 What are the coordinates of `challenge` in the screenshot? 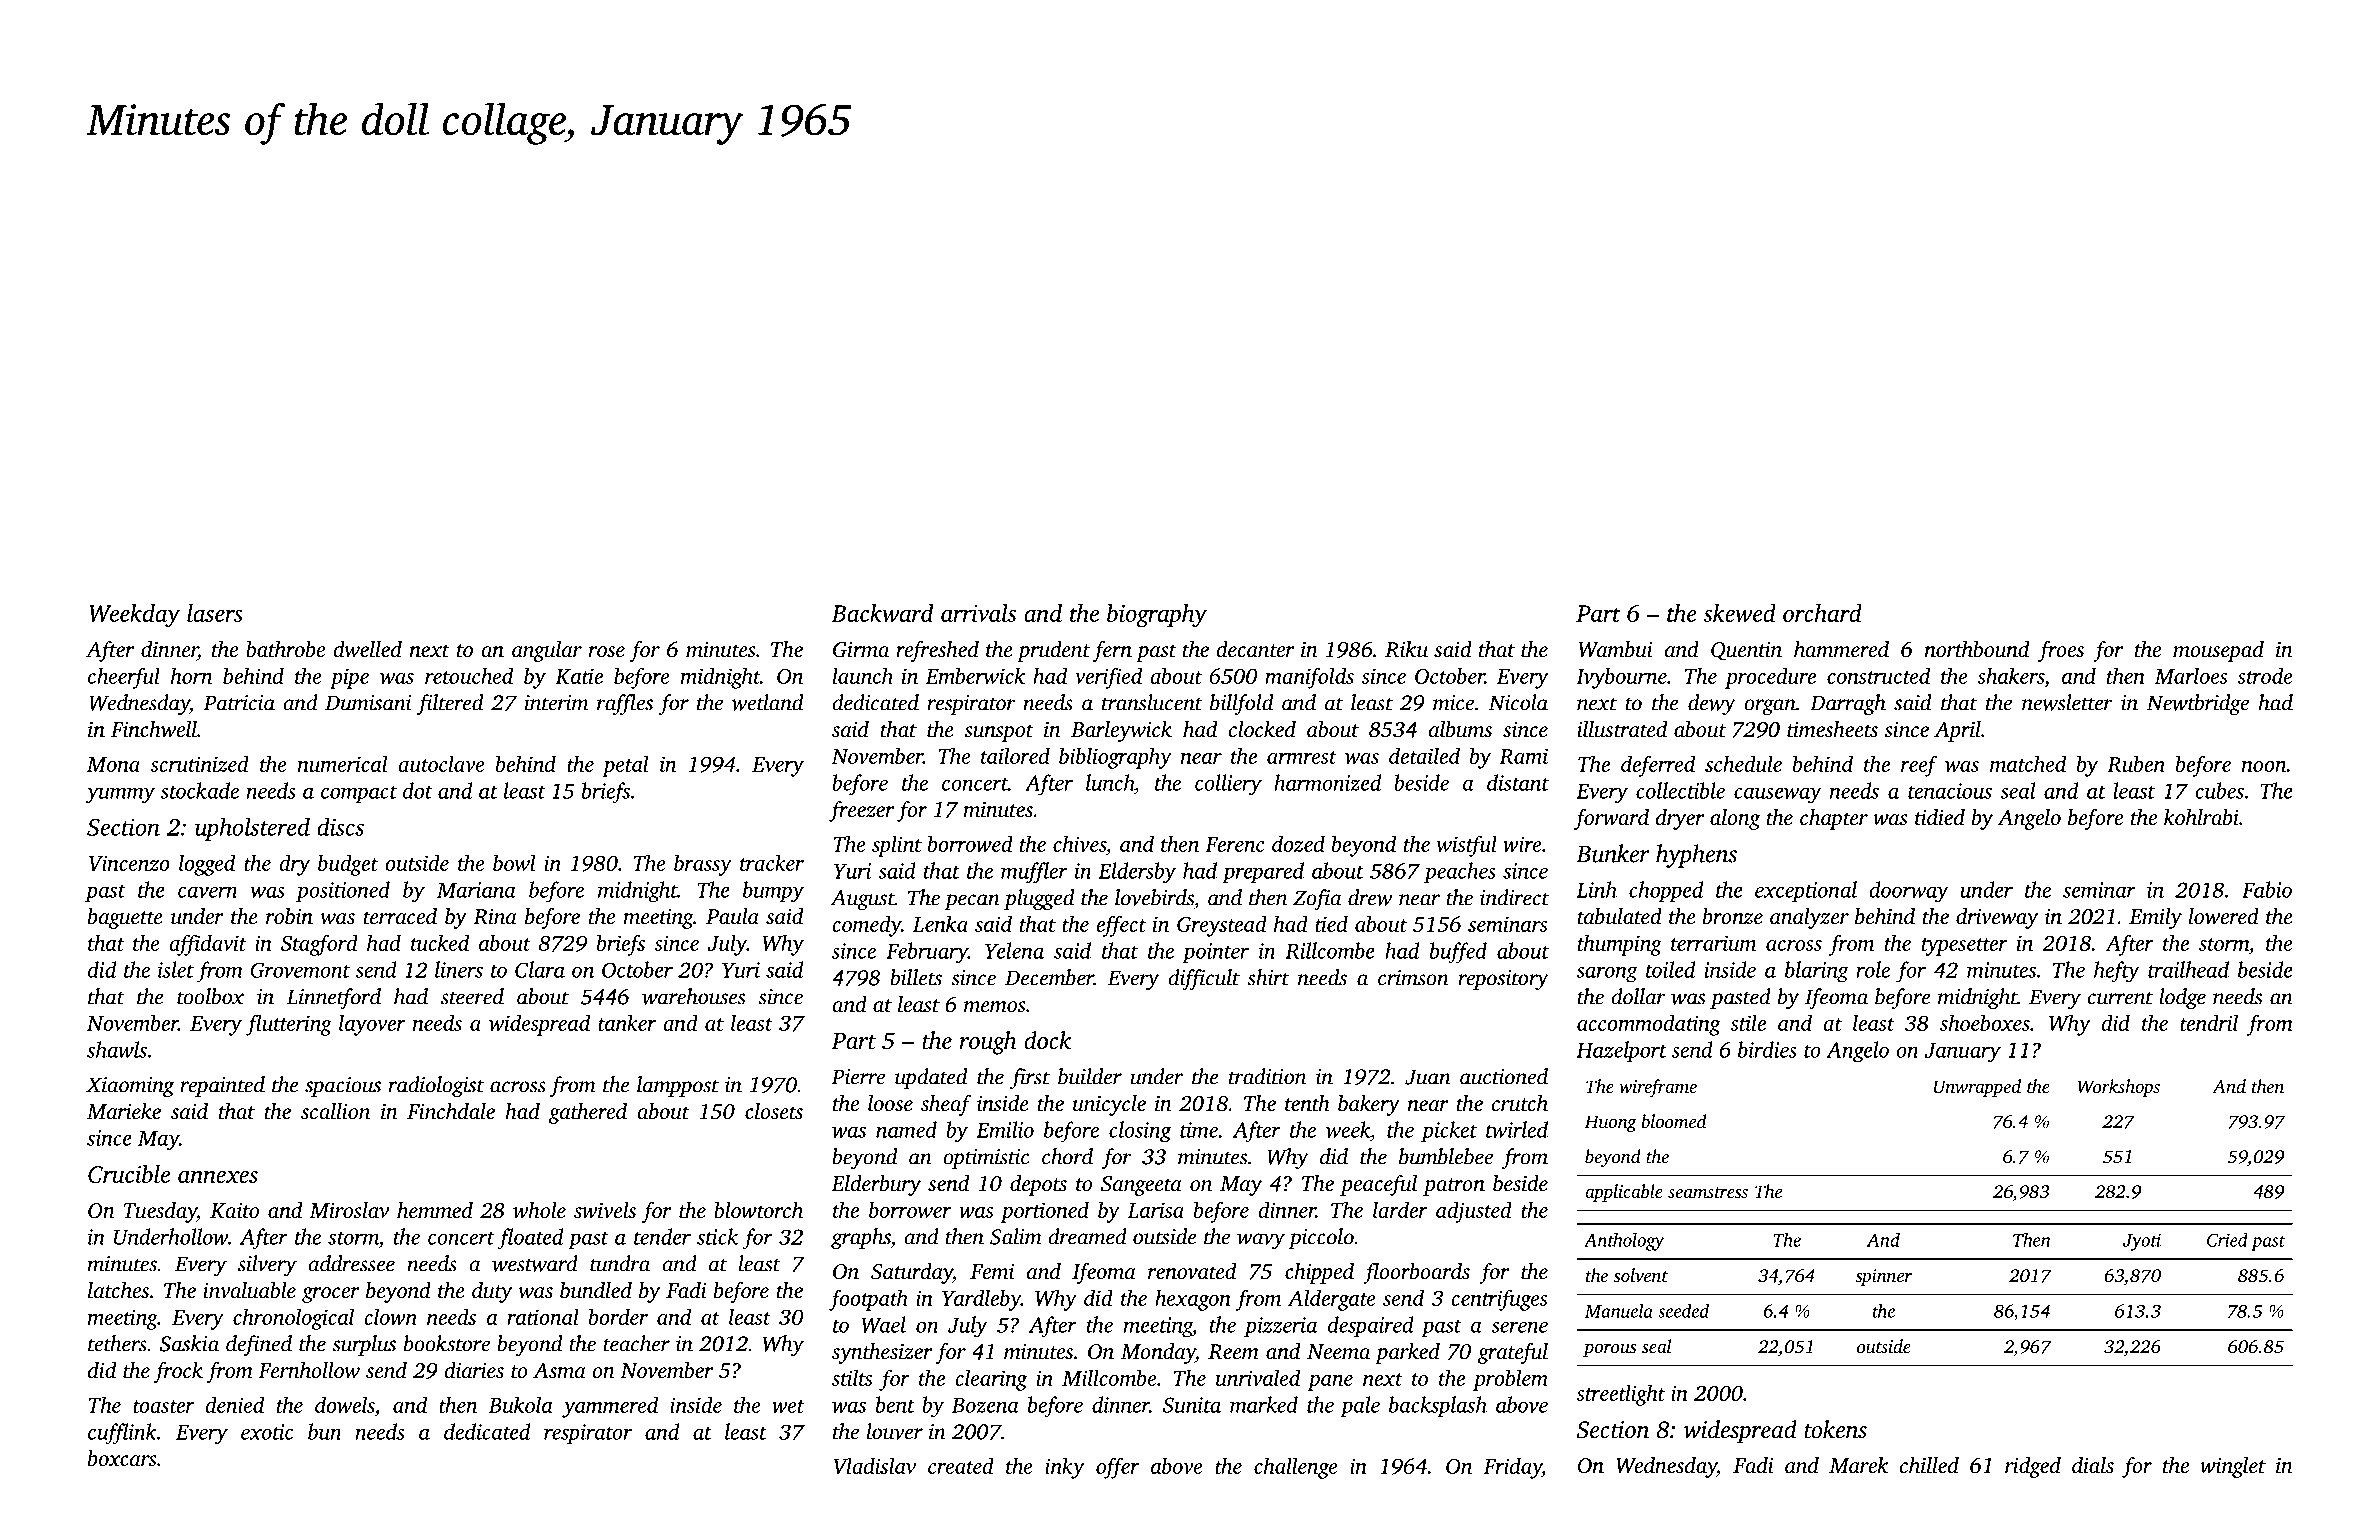 It's located at (1296, 1468).
